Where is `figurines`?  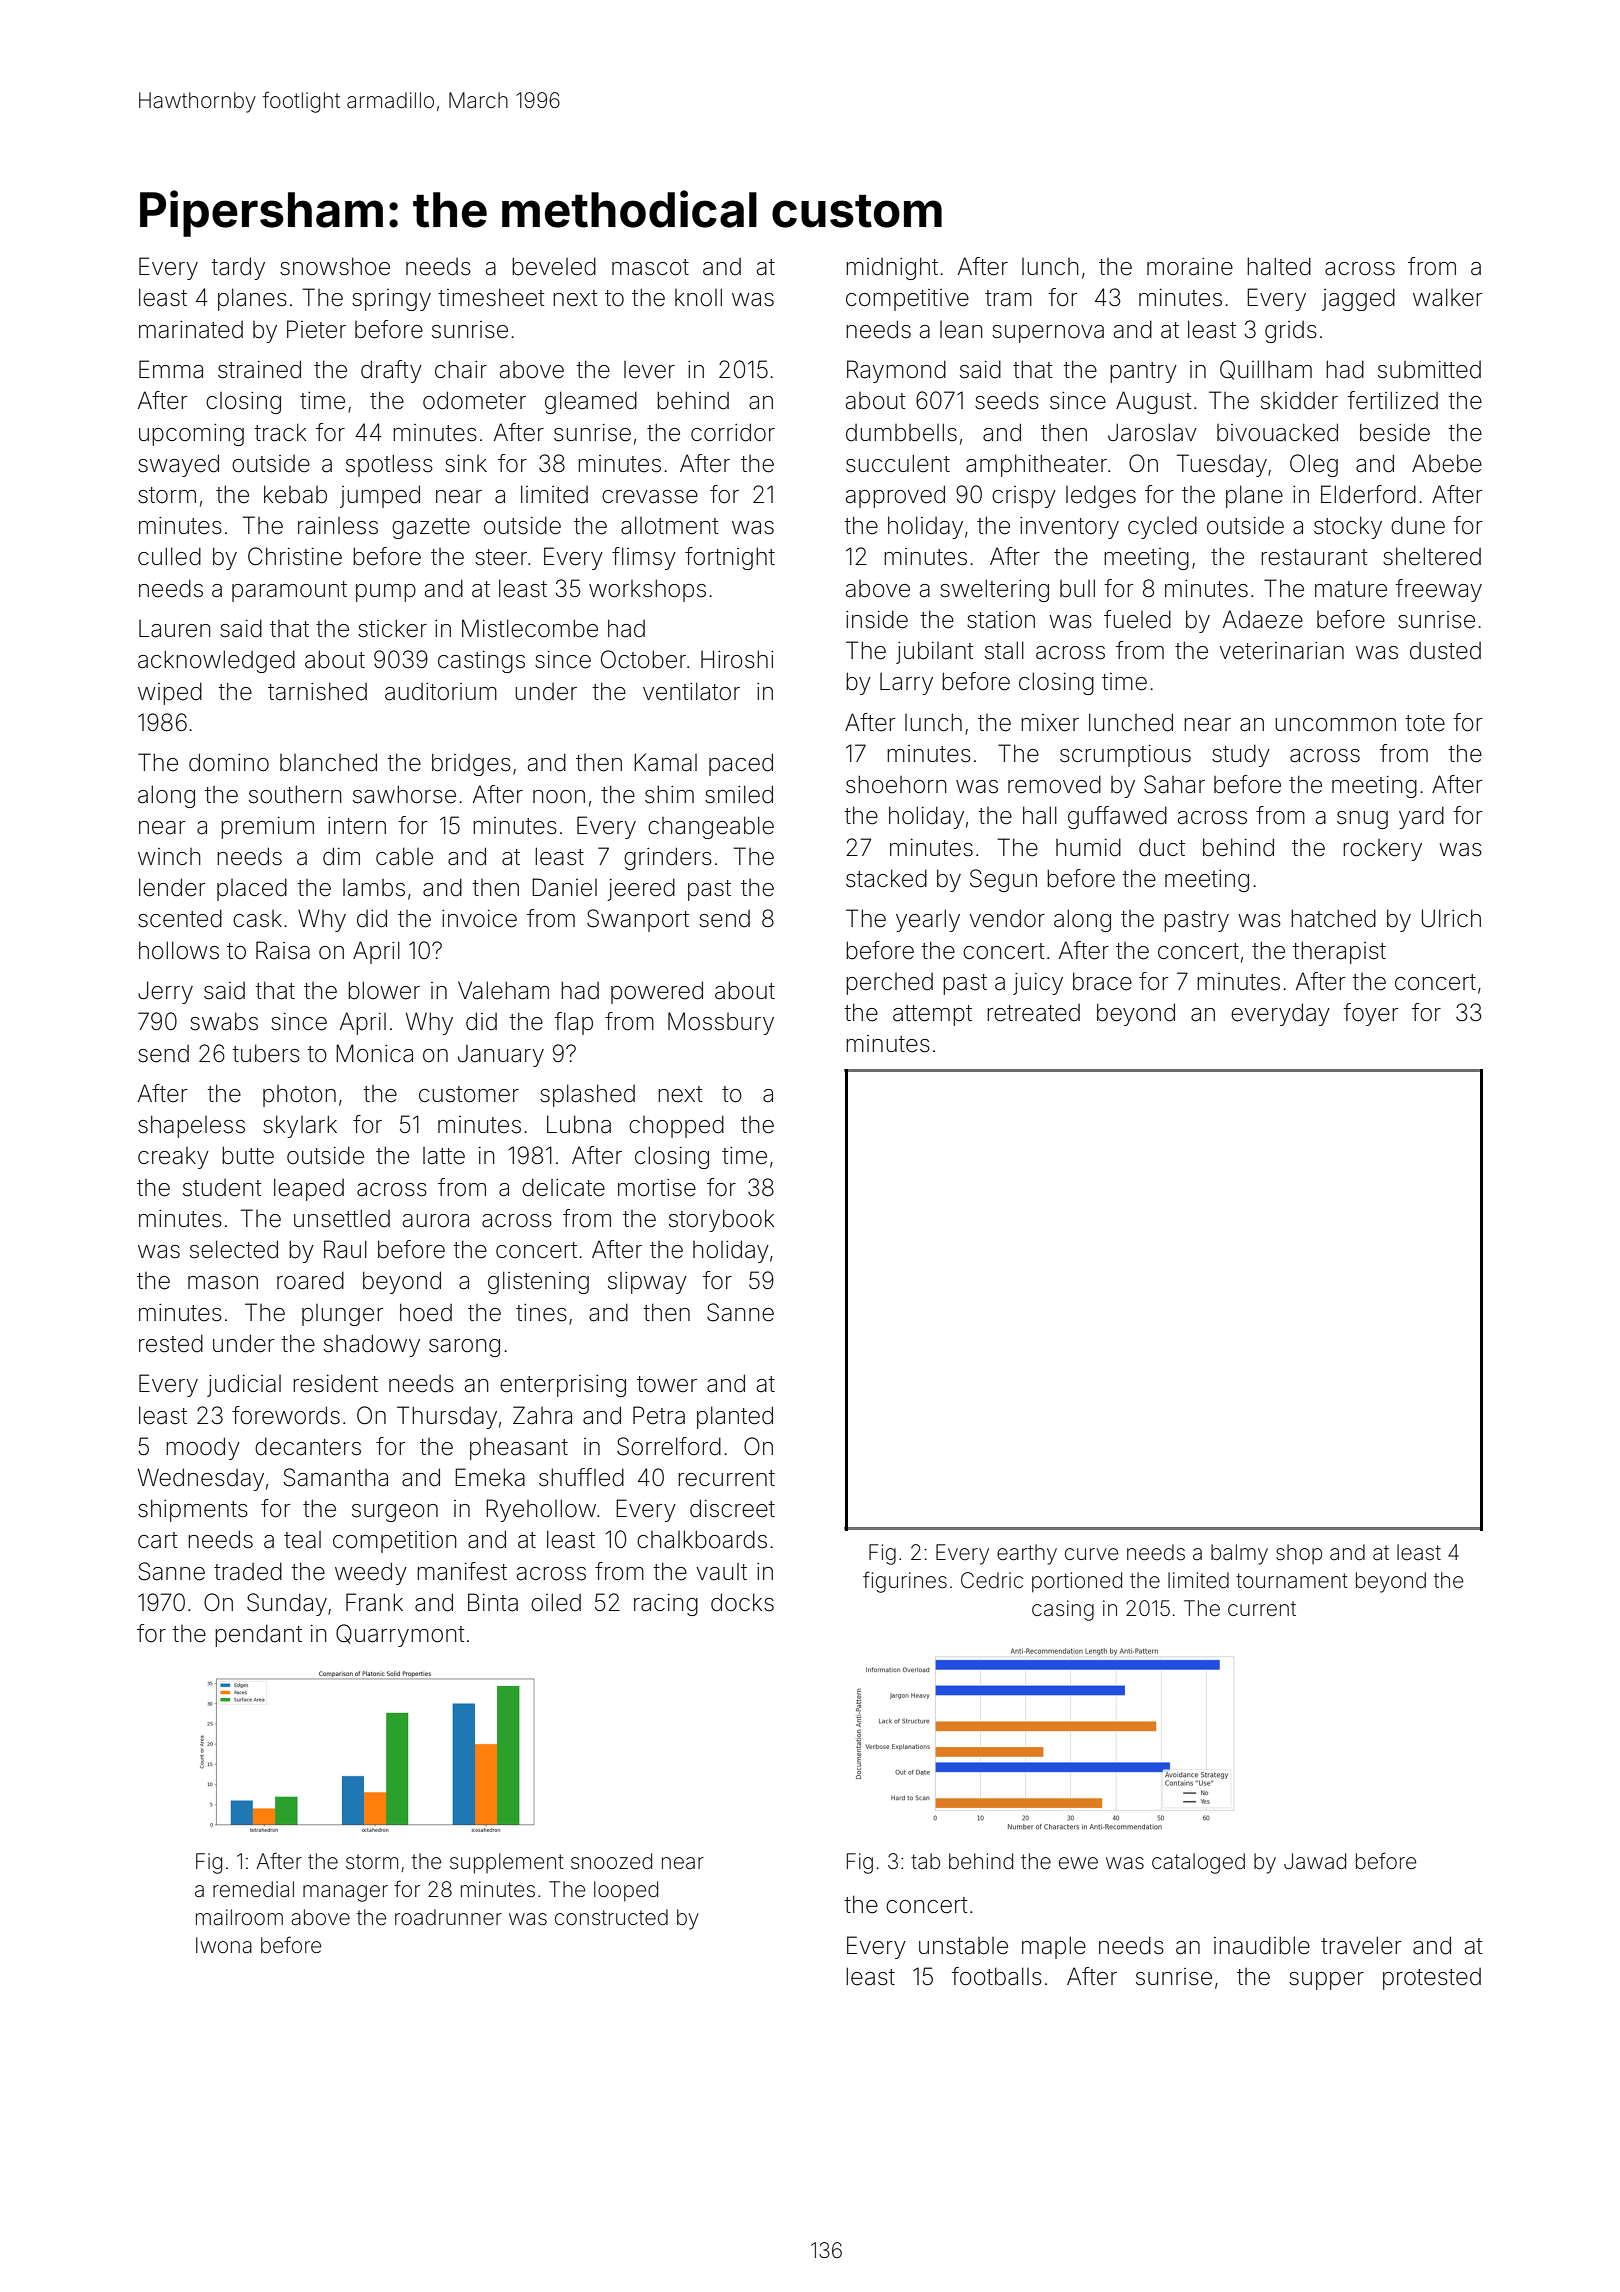 figurines is located at coordinates (905, 1582).
